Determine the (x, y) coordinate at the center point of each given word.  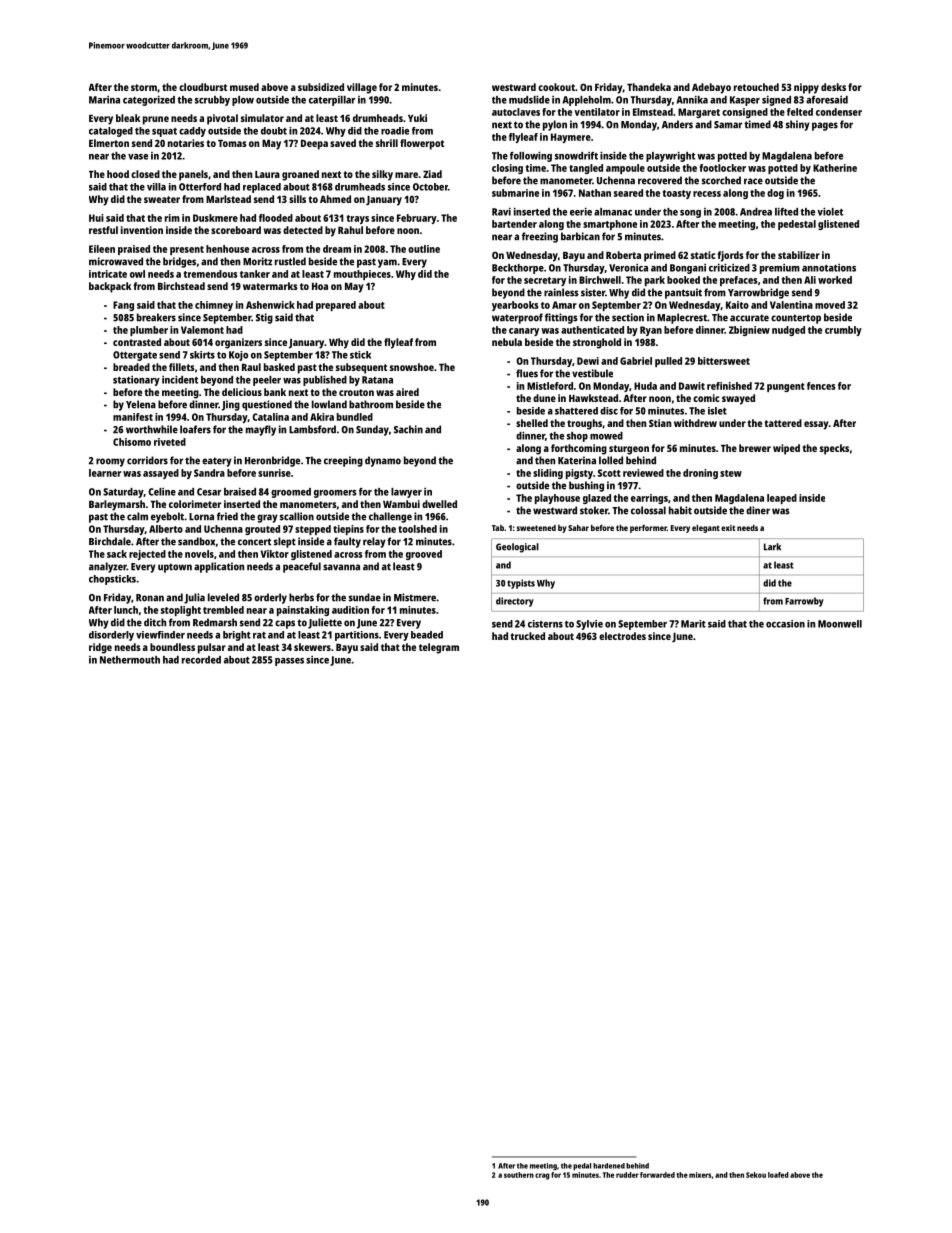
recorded (201, 660)
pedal (582, 1167)
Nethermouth (130, 660)
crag (542, 1176)
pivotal (222, 119)
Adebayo (711, 88)
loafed (778, 1175)
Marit (693, 624)
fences (821, 386)
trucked (527, 636)
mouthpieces (362, 275)
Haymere (571, 138)
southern (519, 1175)
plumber (149, 331)
